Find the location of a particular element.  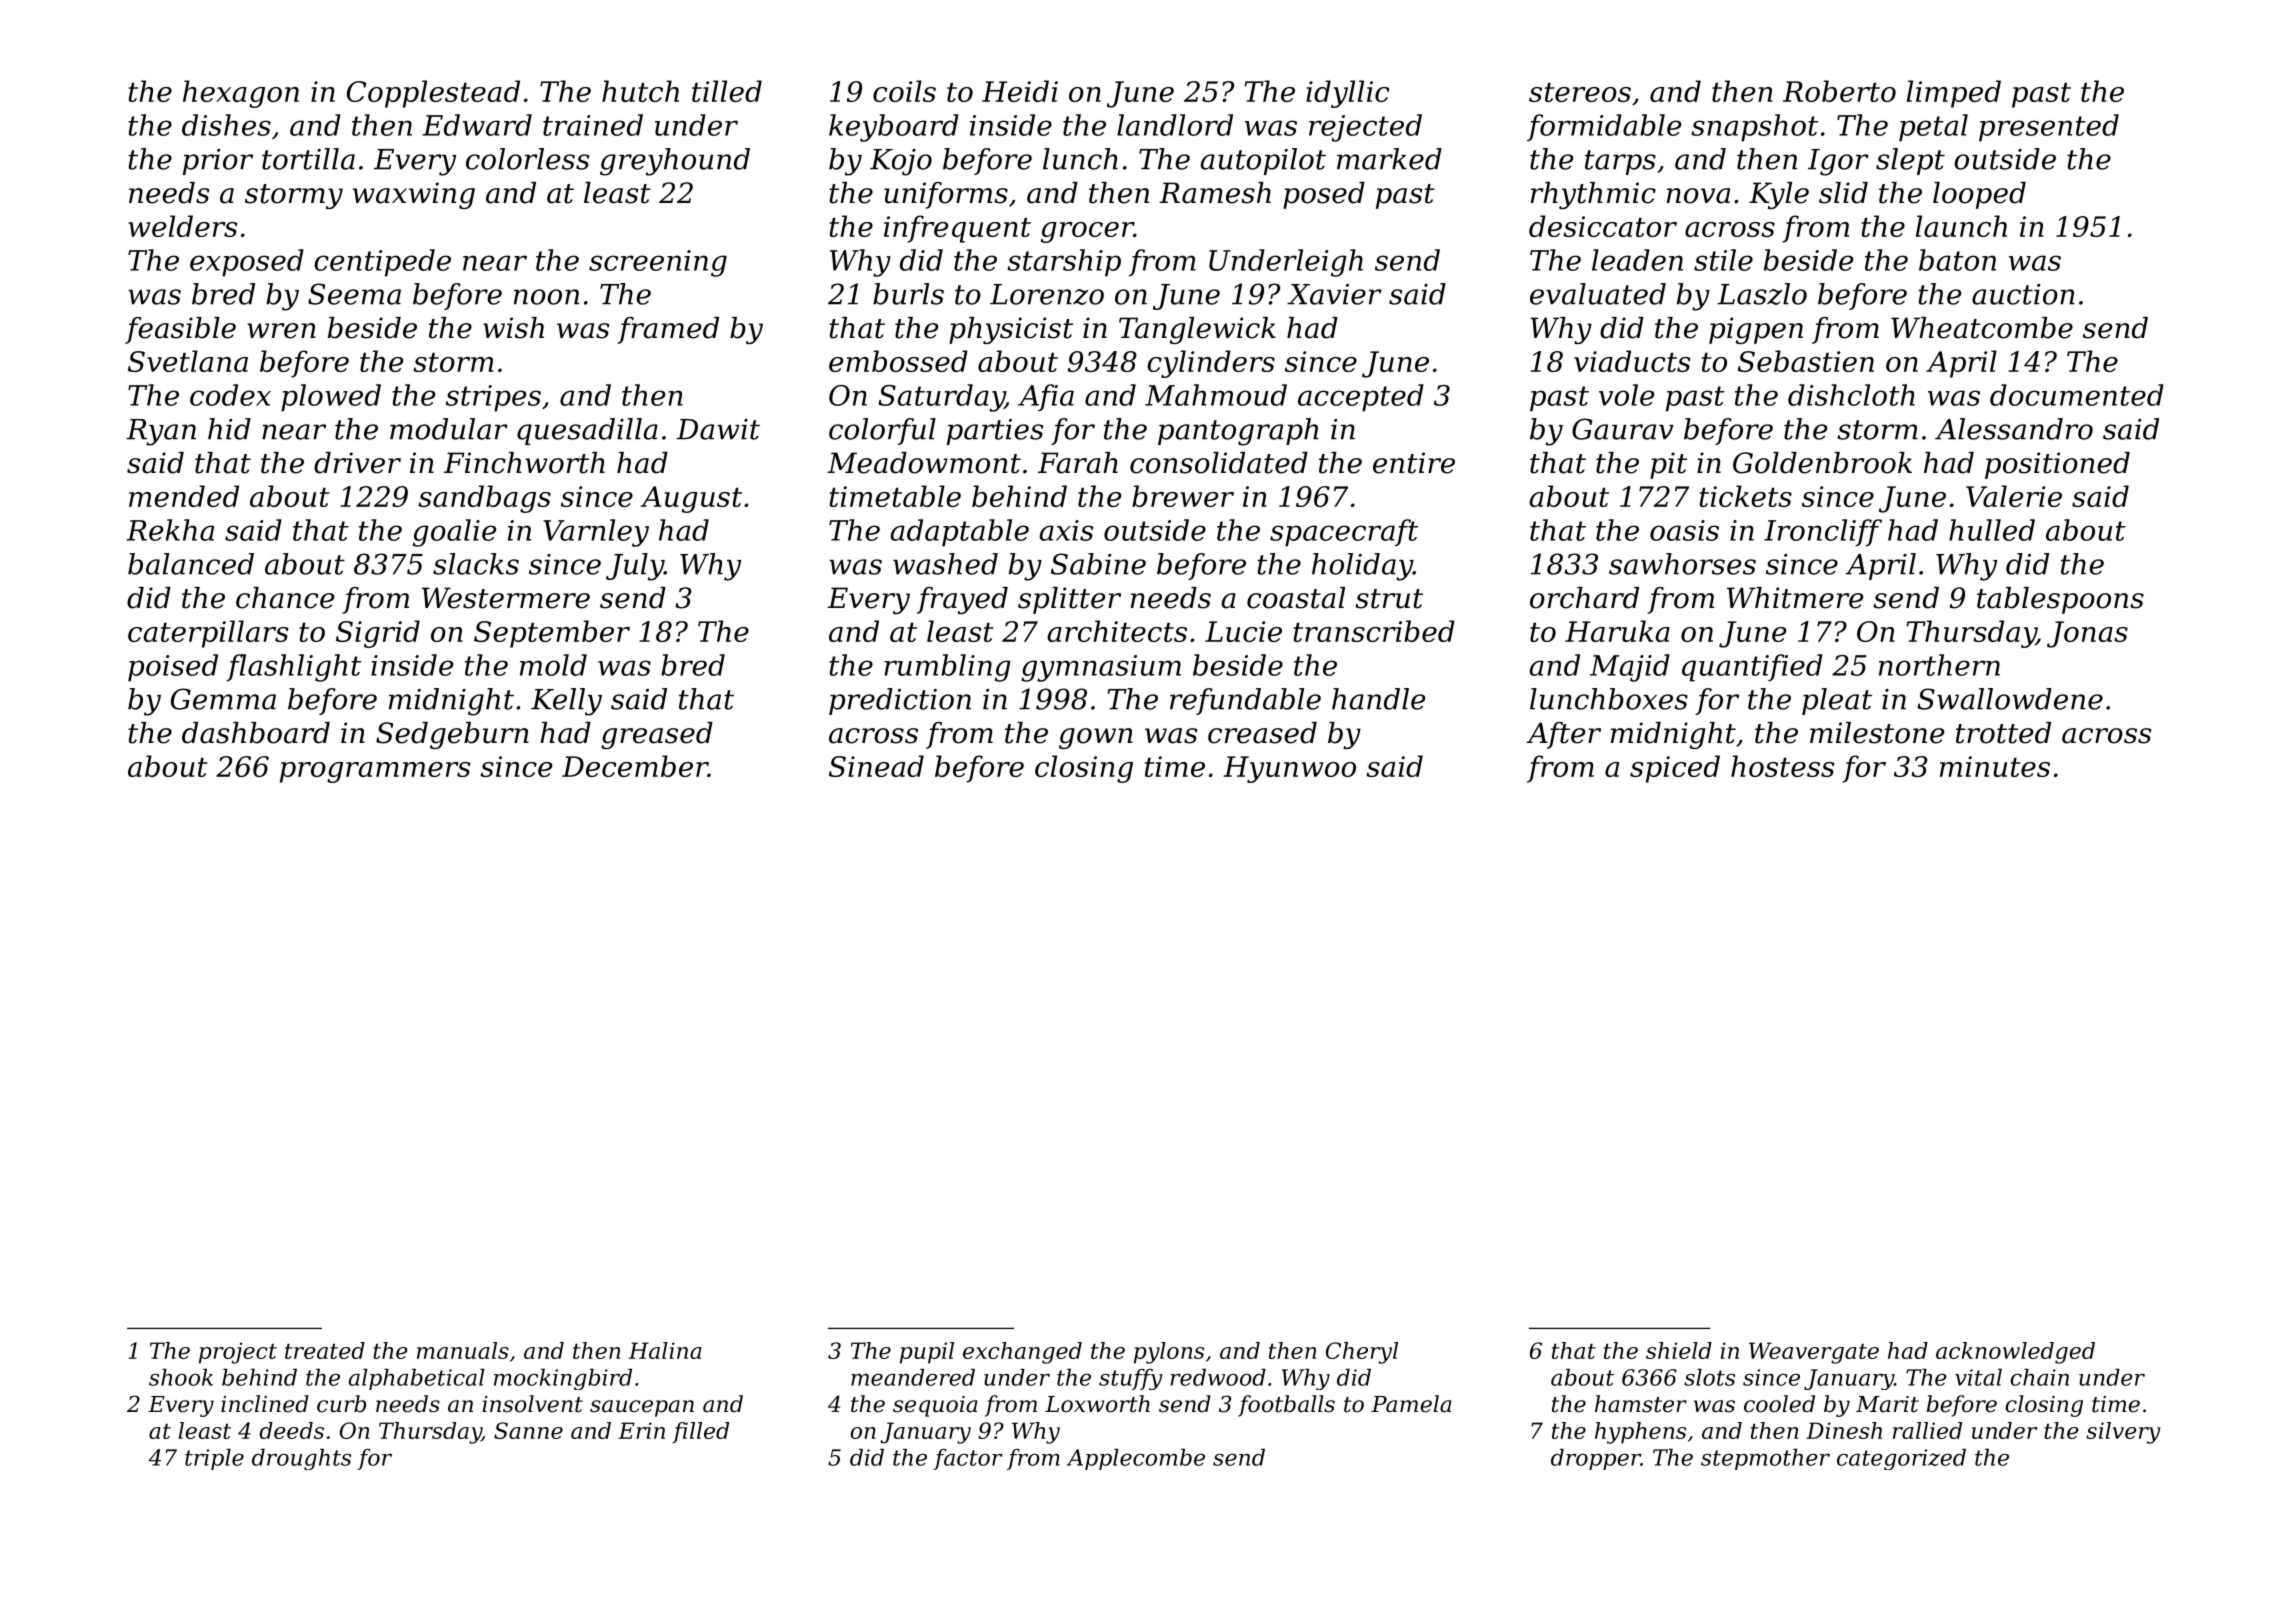

Weavergate is located at coordinates (1814, 1353).
